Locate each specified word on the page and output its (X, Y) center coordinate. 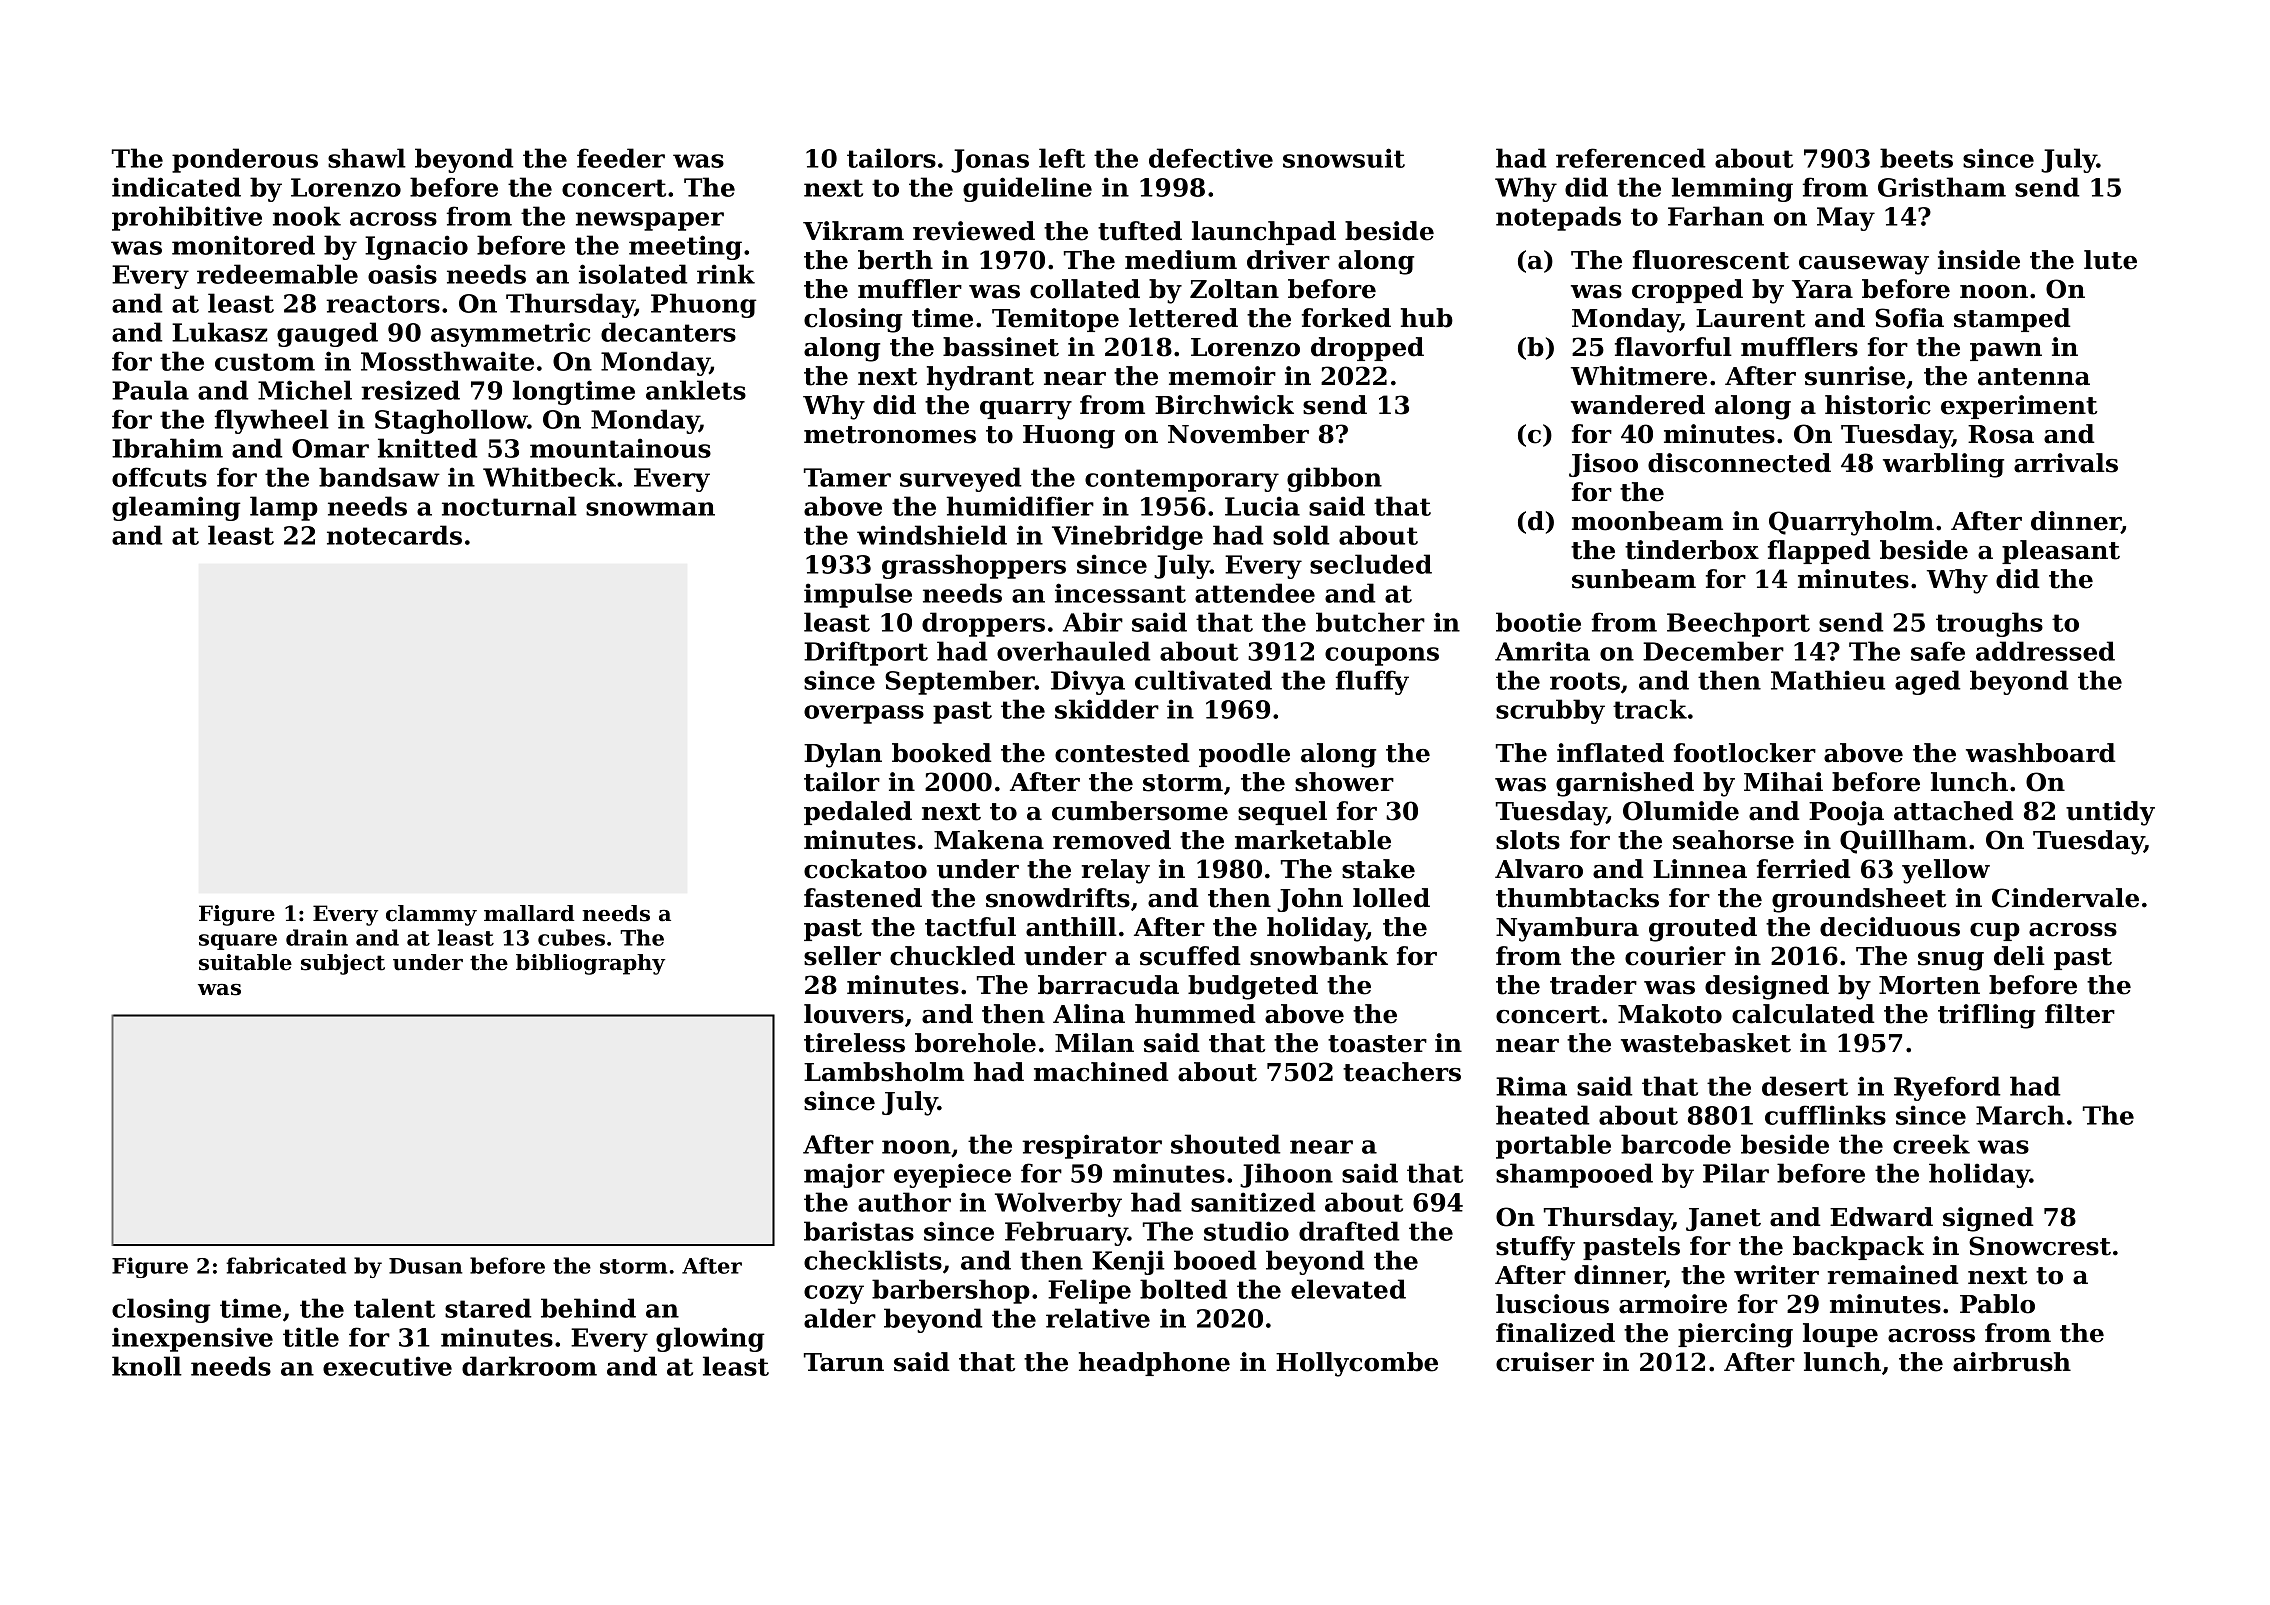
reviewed (974, 231)
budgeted (1253, 987)
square (238, 942)
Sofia (1909, 318)
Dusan (426, 1266)
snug (1951, 961)
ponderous (245, 160)
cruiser (1545, 1362)
